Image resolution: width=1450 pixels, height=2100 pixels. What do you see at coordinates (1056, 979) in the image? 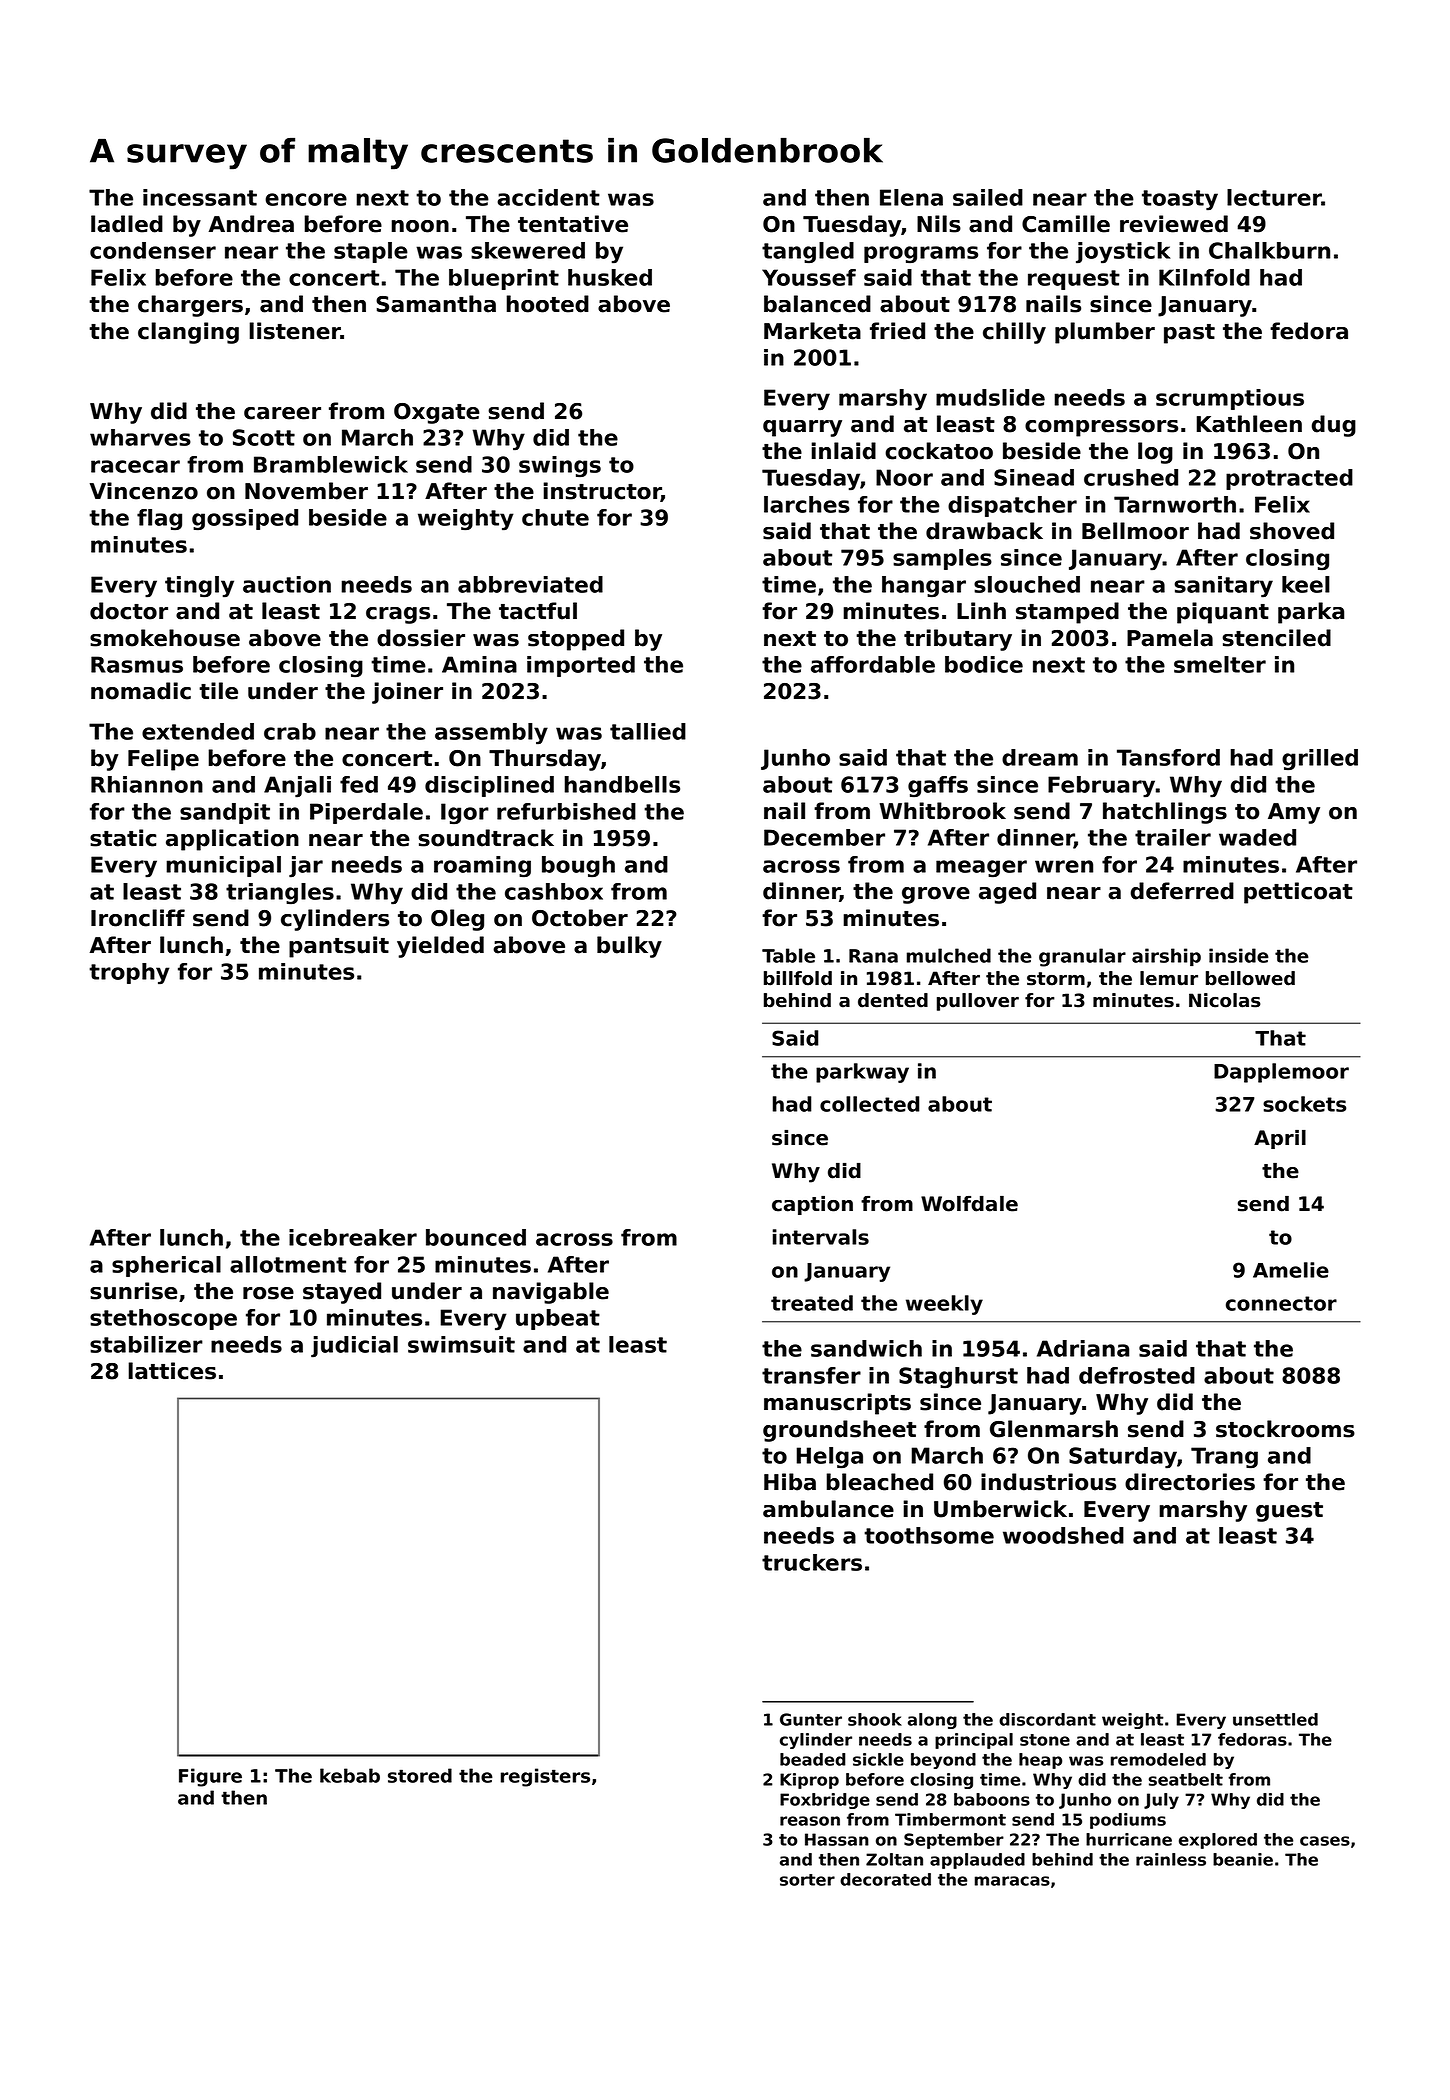
I see `storm` at bounding box center [1056, 979].
